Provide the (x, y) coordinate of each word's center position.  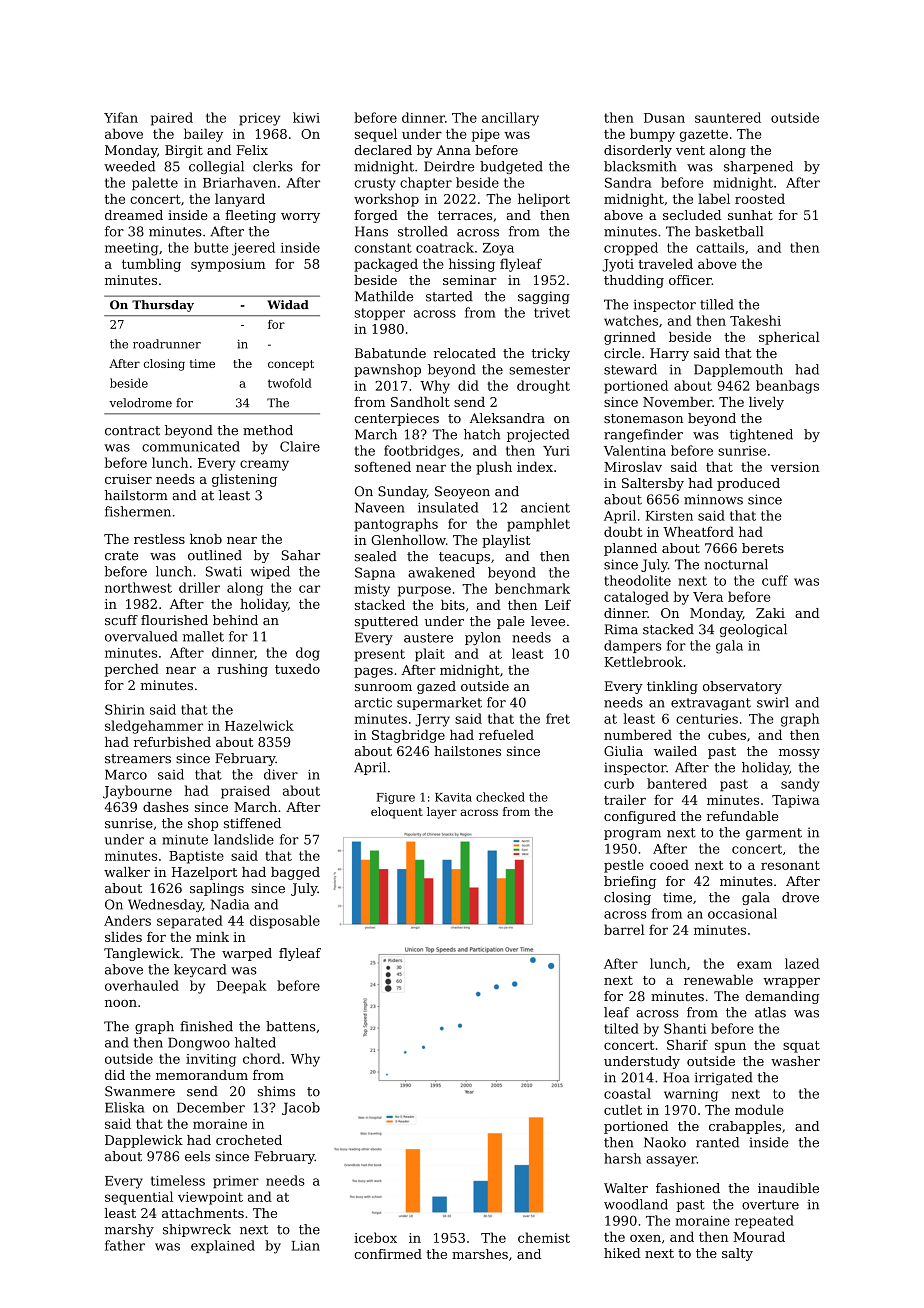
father (125, 1245)
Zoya (498, 249)
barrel (624, 929)
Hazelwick (259, 725)
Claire (300, 446)
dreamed (134, 215)
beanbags (787, 387)
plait (430, 655)
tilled (717, 304)
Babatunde (390, 353)
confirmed (388, 1254)
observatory (742, 687)
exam (754, 965)
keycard (200, 970)
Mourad (759, 1236)
